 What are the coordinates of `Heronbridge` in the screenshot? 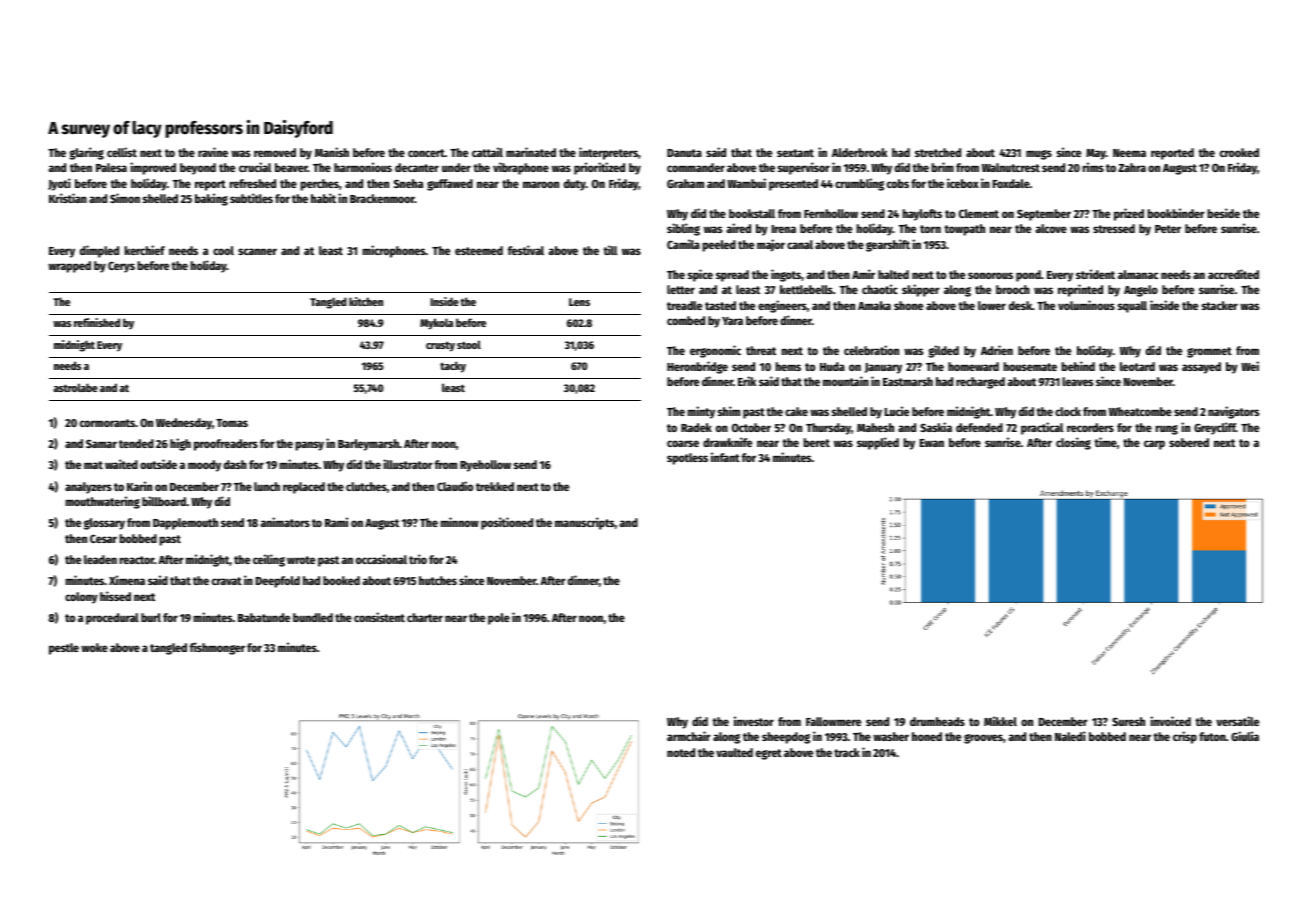 It's located at (697, 367).
